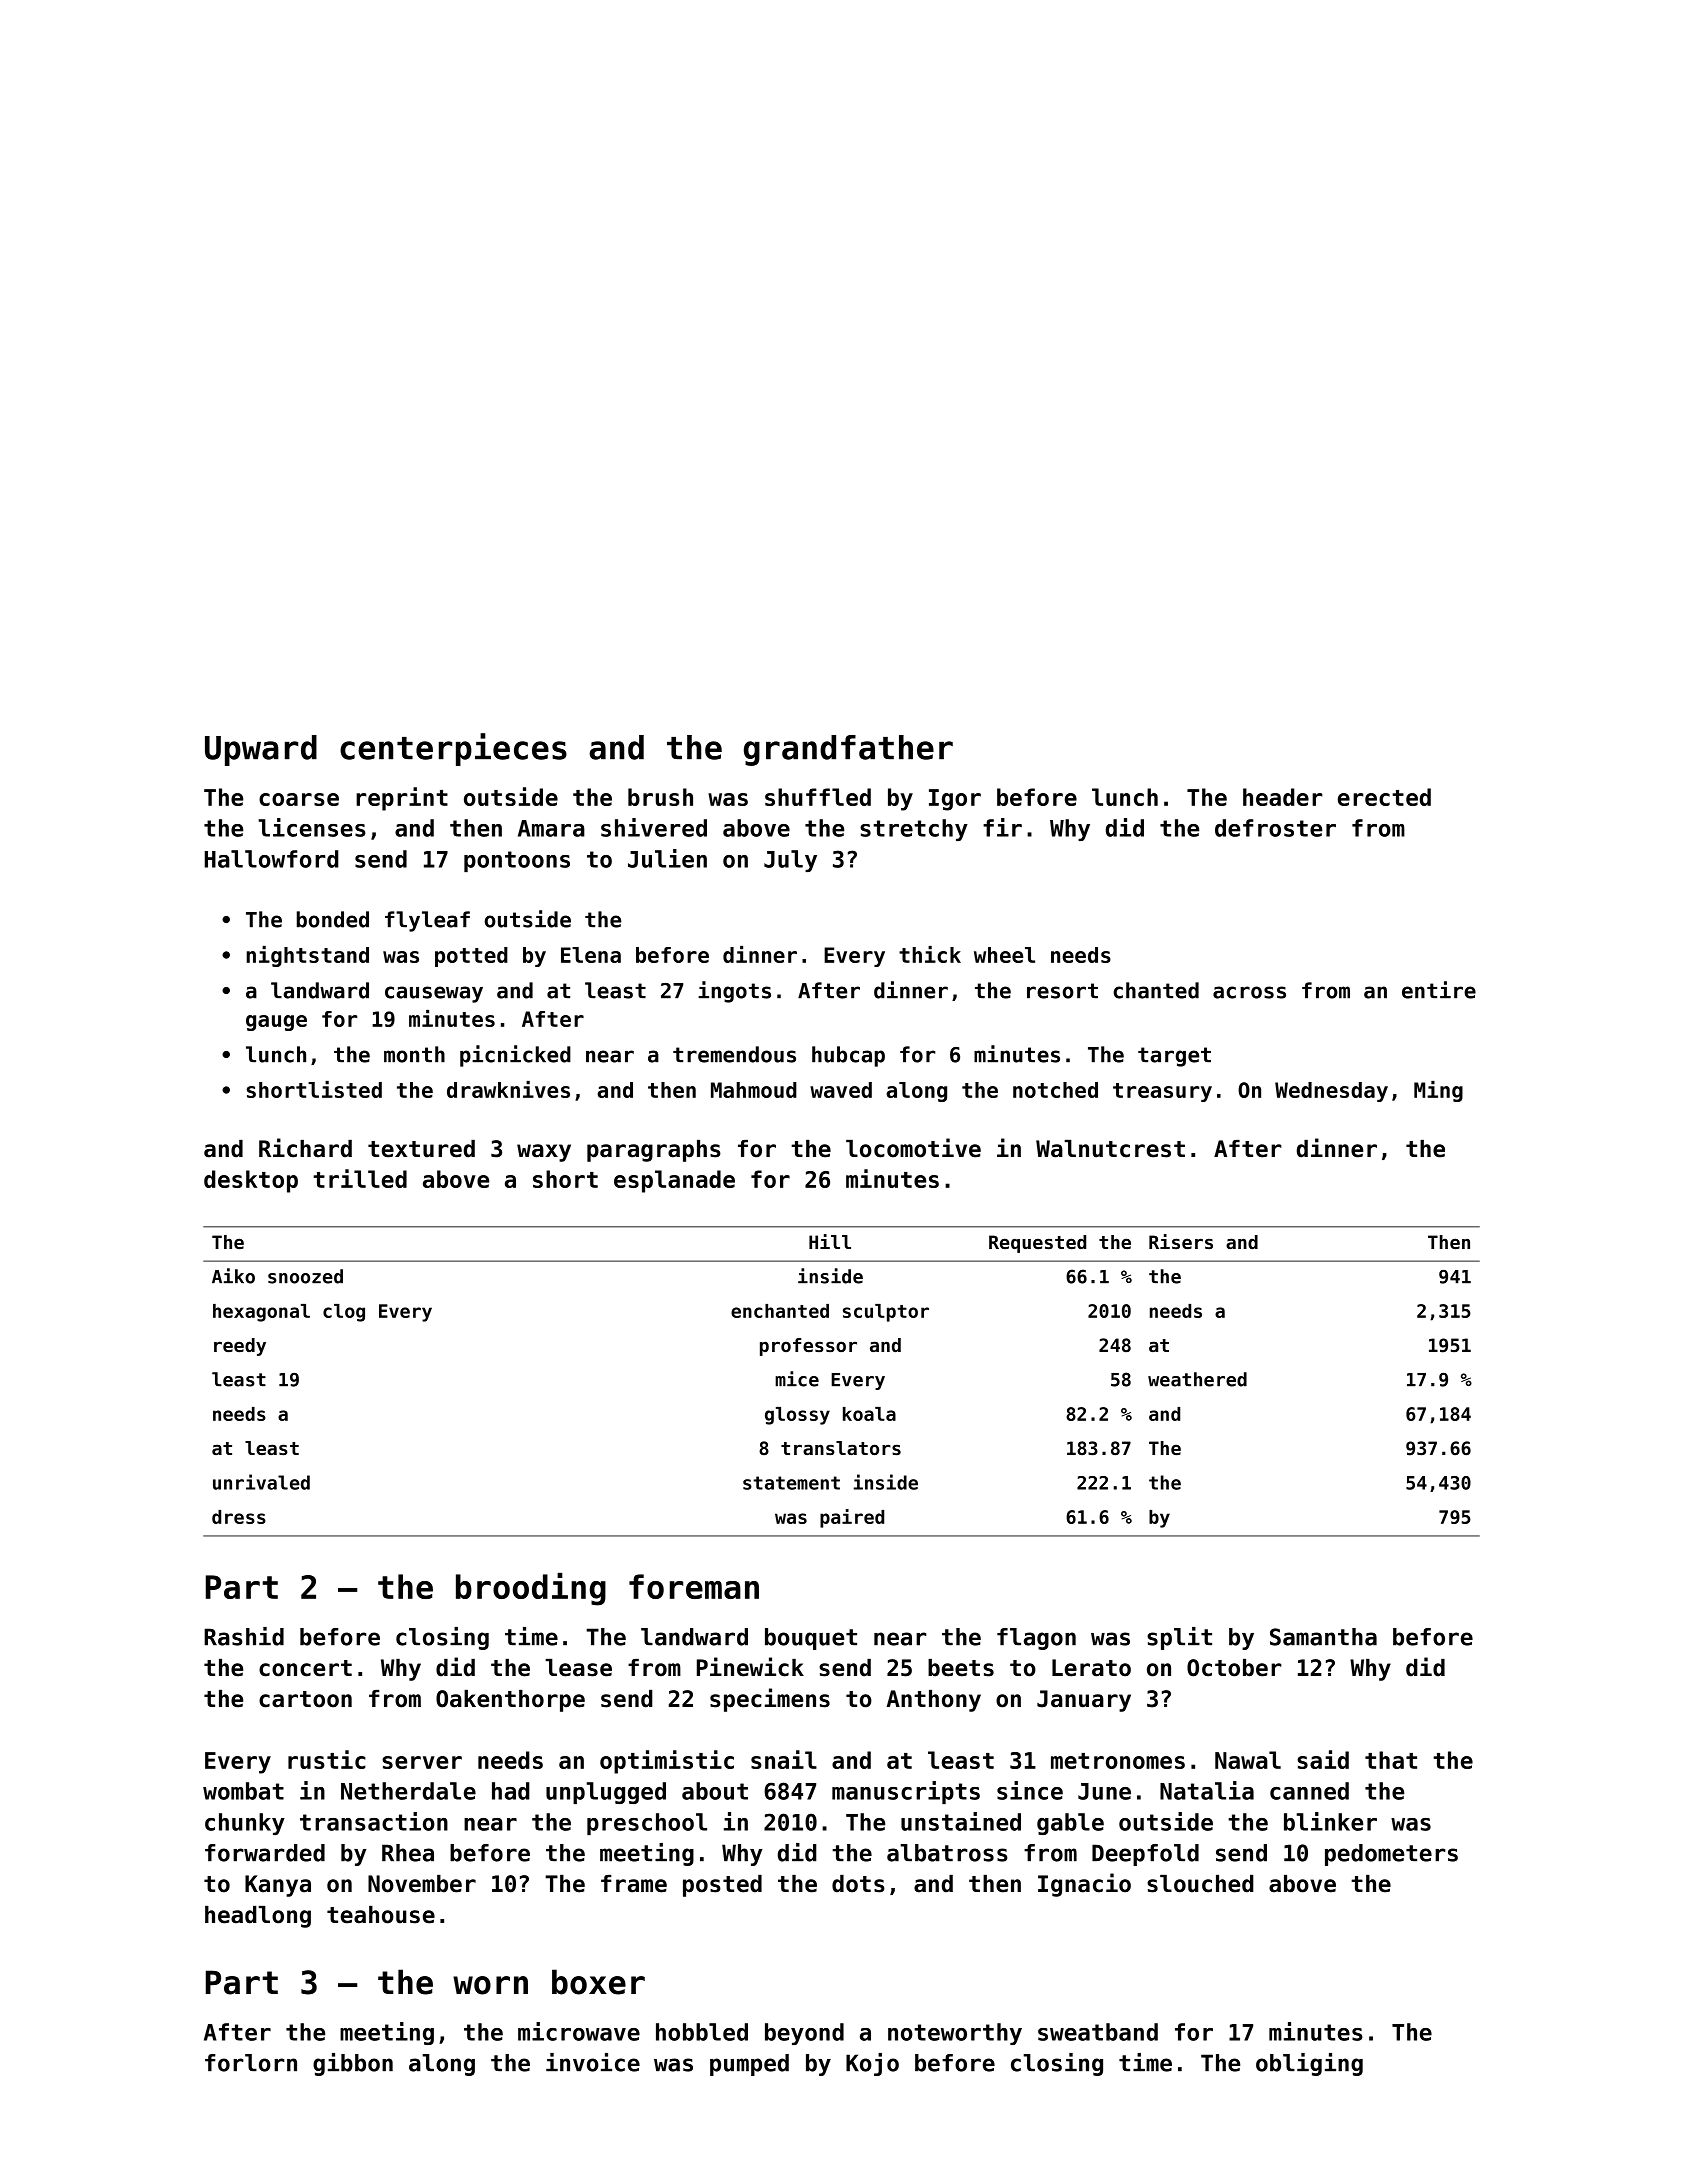 Image resolution: width=1683 pixels, height=2178 pixels. I want to click on grandfather, so click(848, 750).
